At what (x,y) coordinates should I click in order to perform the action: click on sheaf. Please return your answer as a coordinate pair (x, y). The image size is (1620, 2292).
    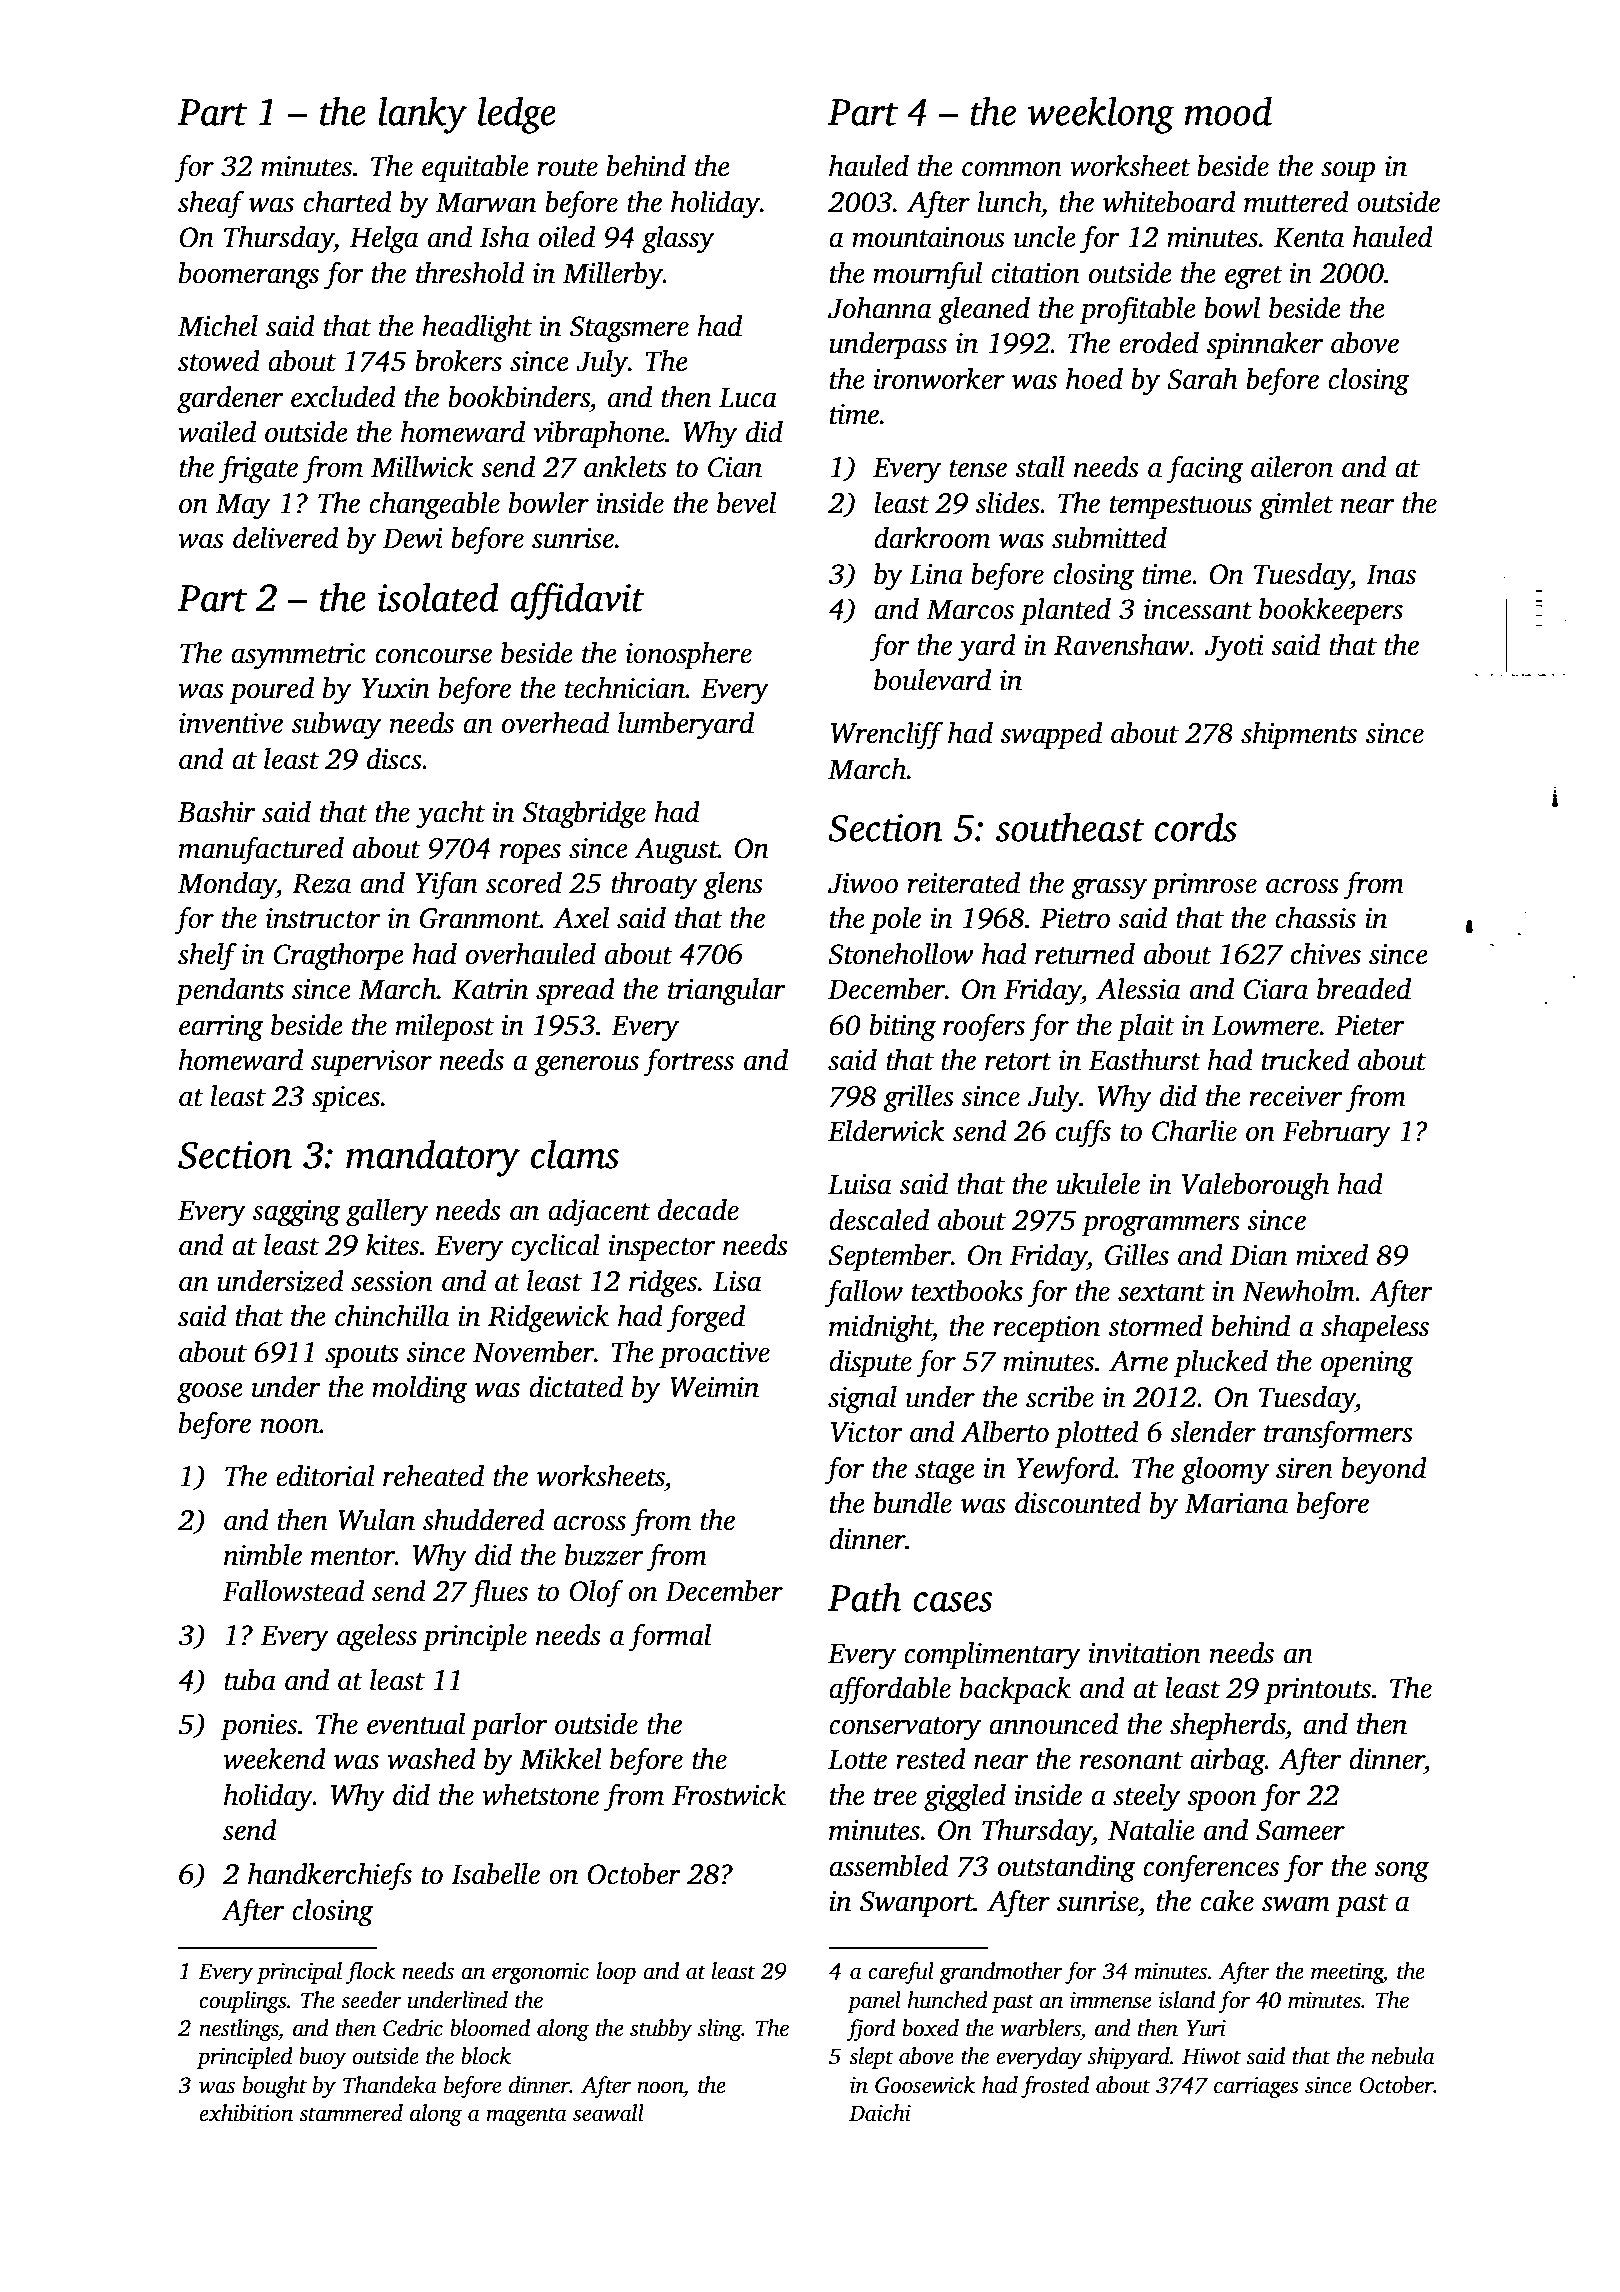
    Looking at the image, I should click on (211, 204).
